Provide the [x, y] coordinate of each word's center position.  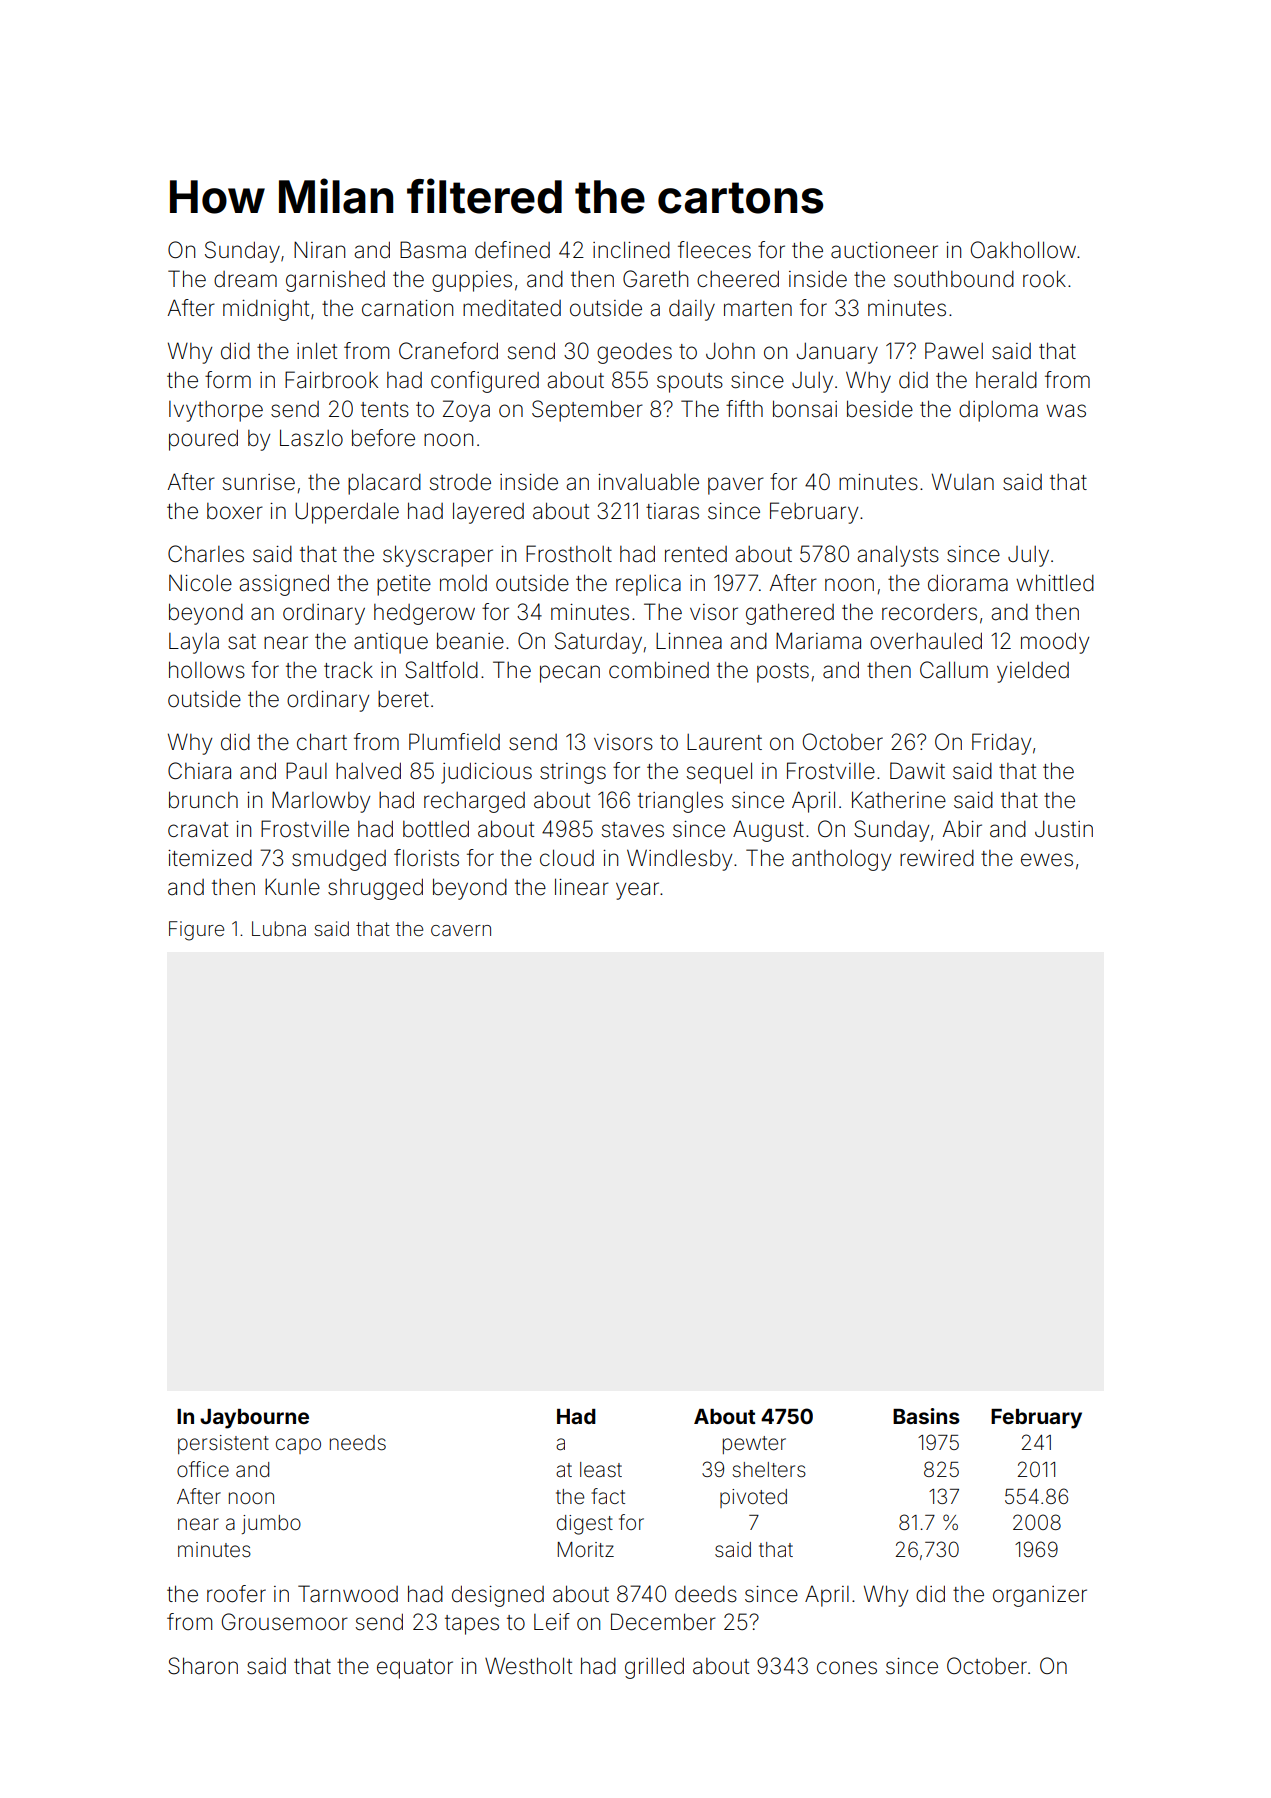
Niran [319, 250]
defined [512, 250]
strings [573, 773]
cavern [461, 930]
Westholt [528, 1666]
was [1066, 411]
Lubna [279, 928]
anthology [841, 860]
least [601, 1470]
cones [847, 1668]
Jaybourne [254, 1419]
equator [415, 1669]
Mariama [818, 641]
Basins [926, 1416]
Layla [194, 643]
